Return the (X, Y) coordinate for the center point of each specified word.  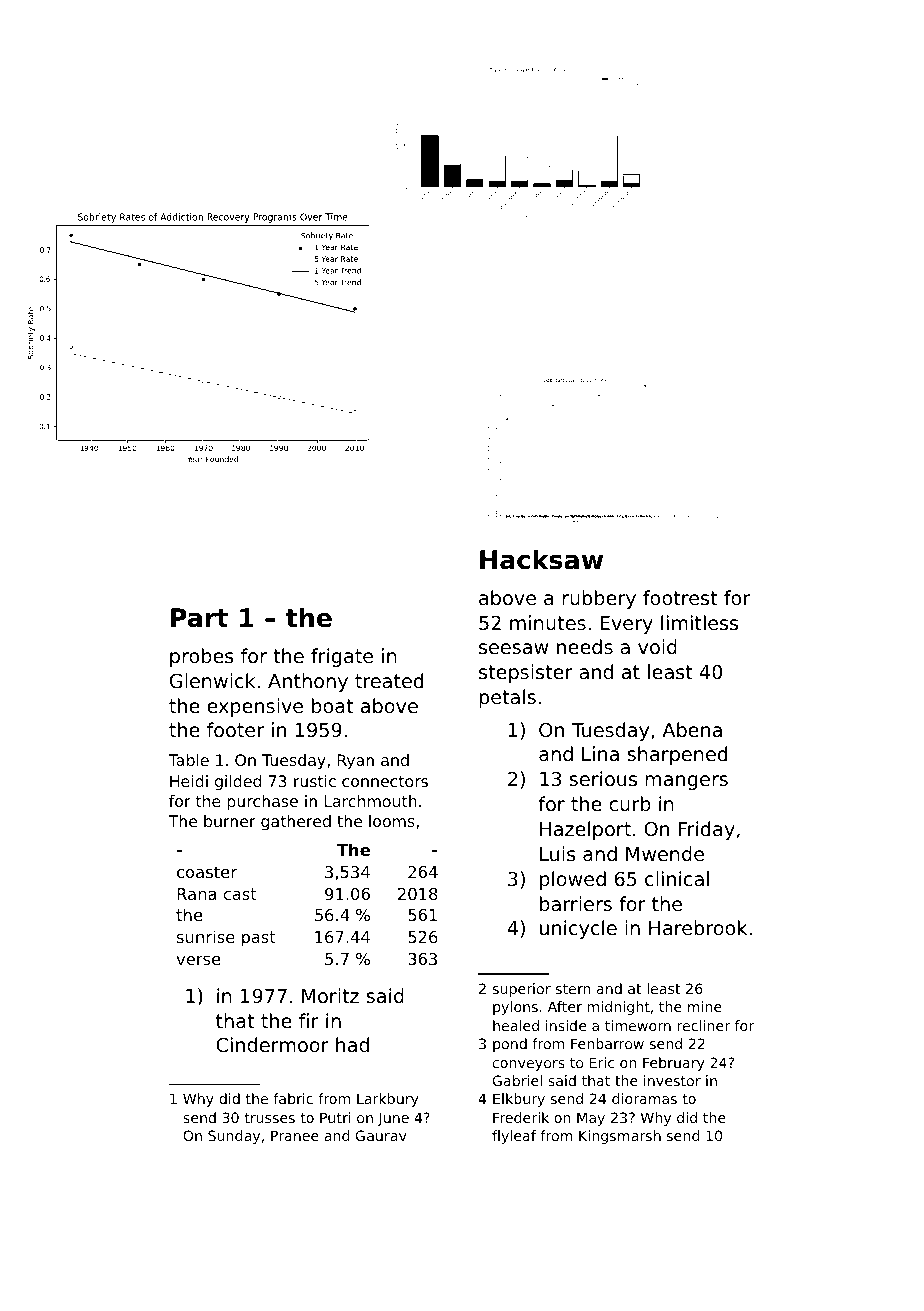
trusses (269, 1118)
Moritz (330, 995)
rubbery (599, 599)
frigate (342, 657)
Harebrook (698, 927)
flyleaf (514, 1137)
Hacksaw (541, 559)
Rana (196, 894)
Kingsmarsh (620, 1137)
